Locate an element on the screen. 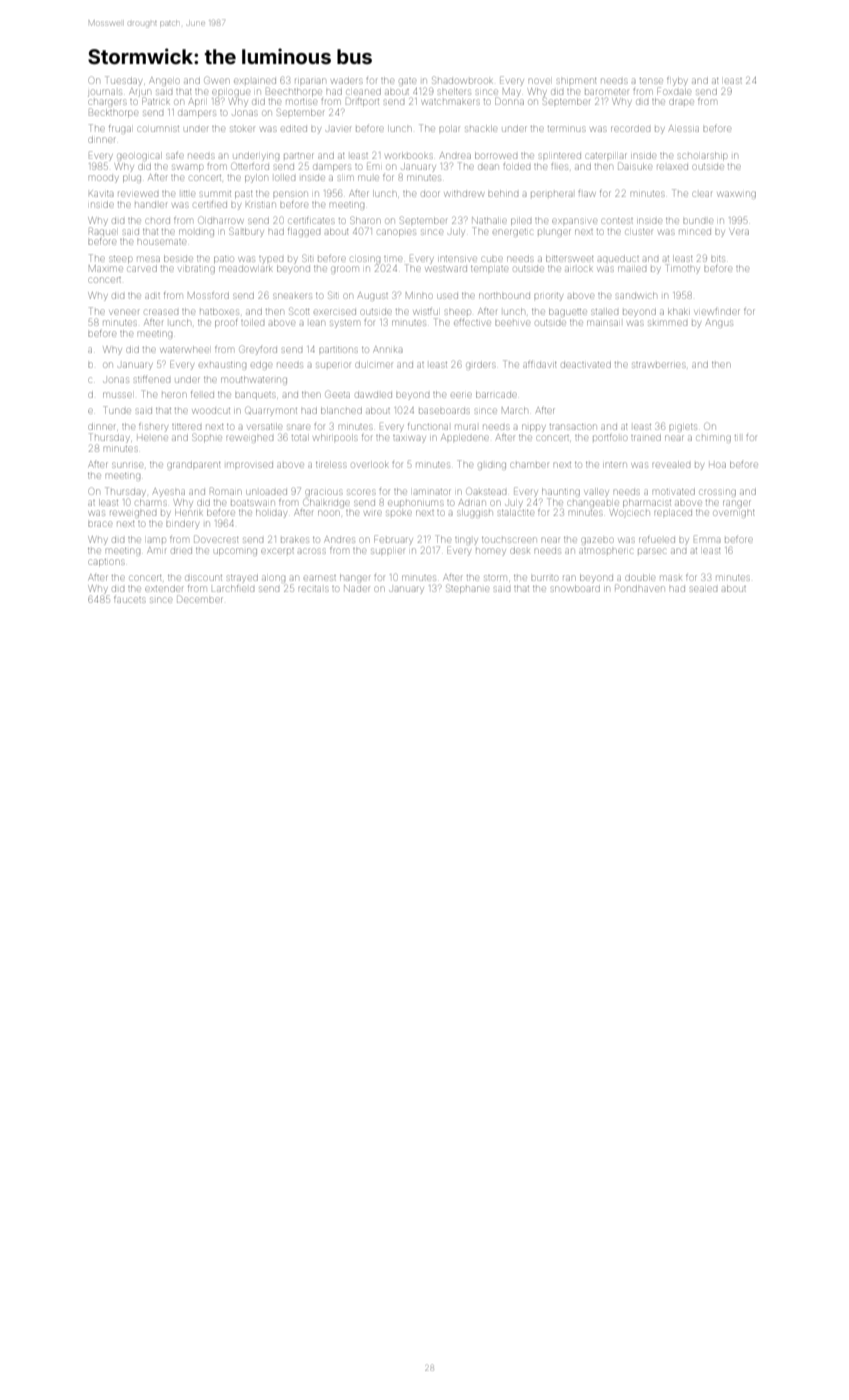 This screenshot has height=1400, width=849. heron is located at coordinates (174, 395).
